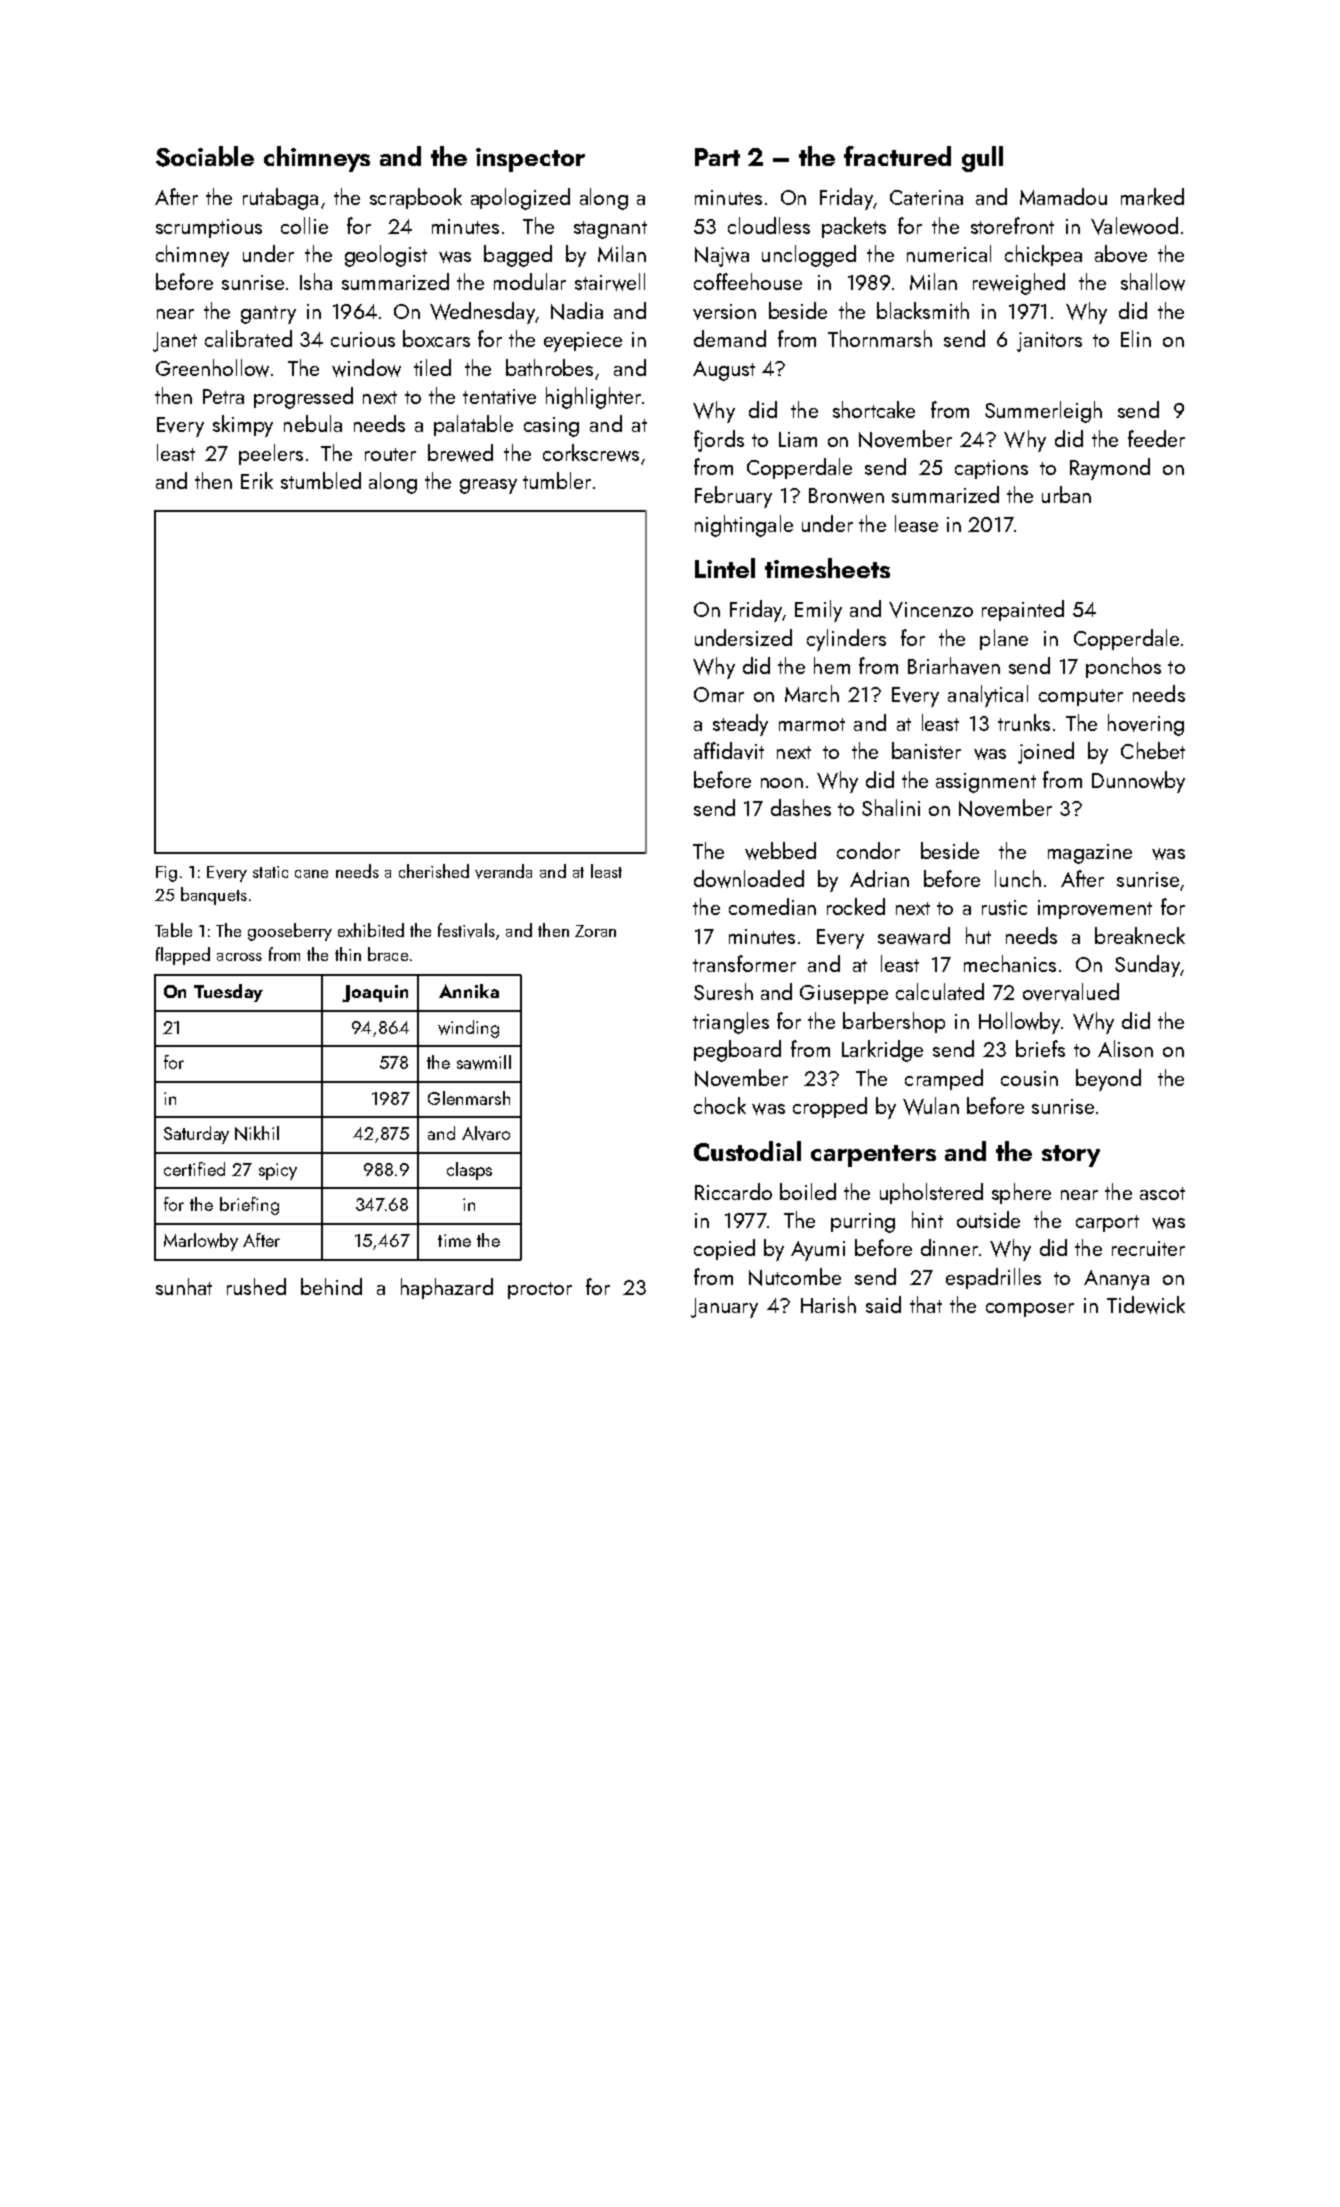 This screenshot has height=2207, width=1340. I want to click on proctor, so click(540, 1290).
